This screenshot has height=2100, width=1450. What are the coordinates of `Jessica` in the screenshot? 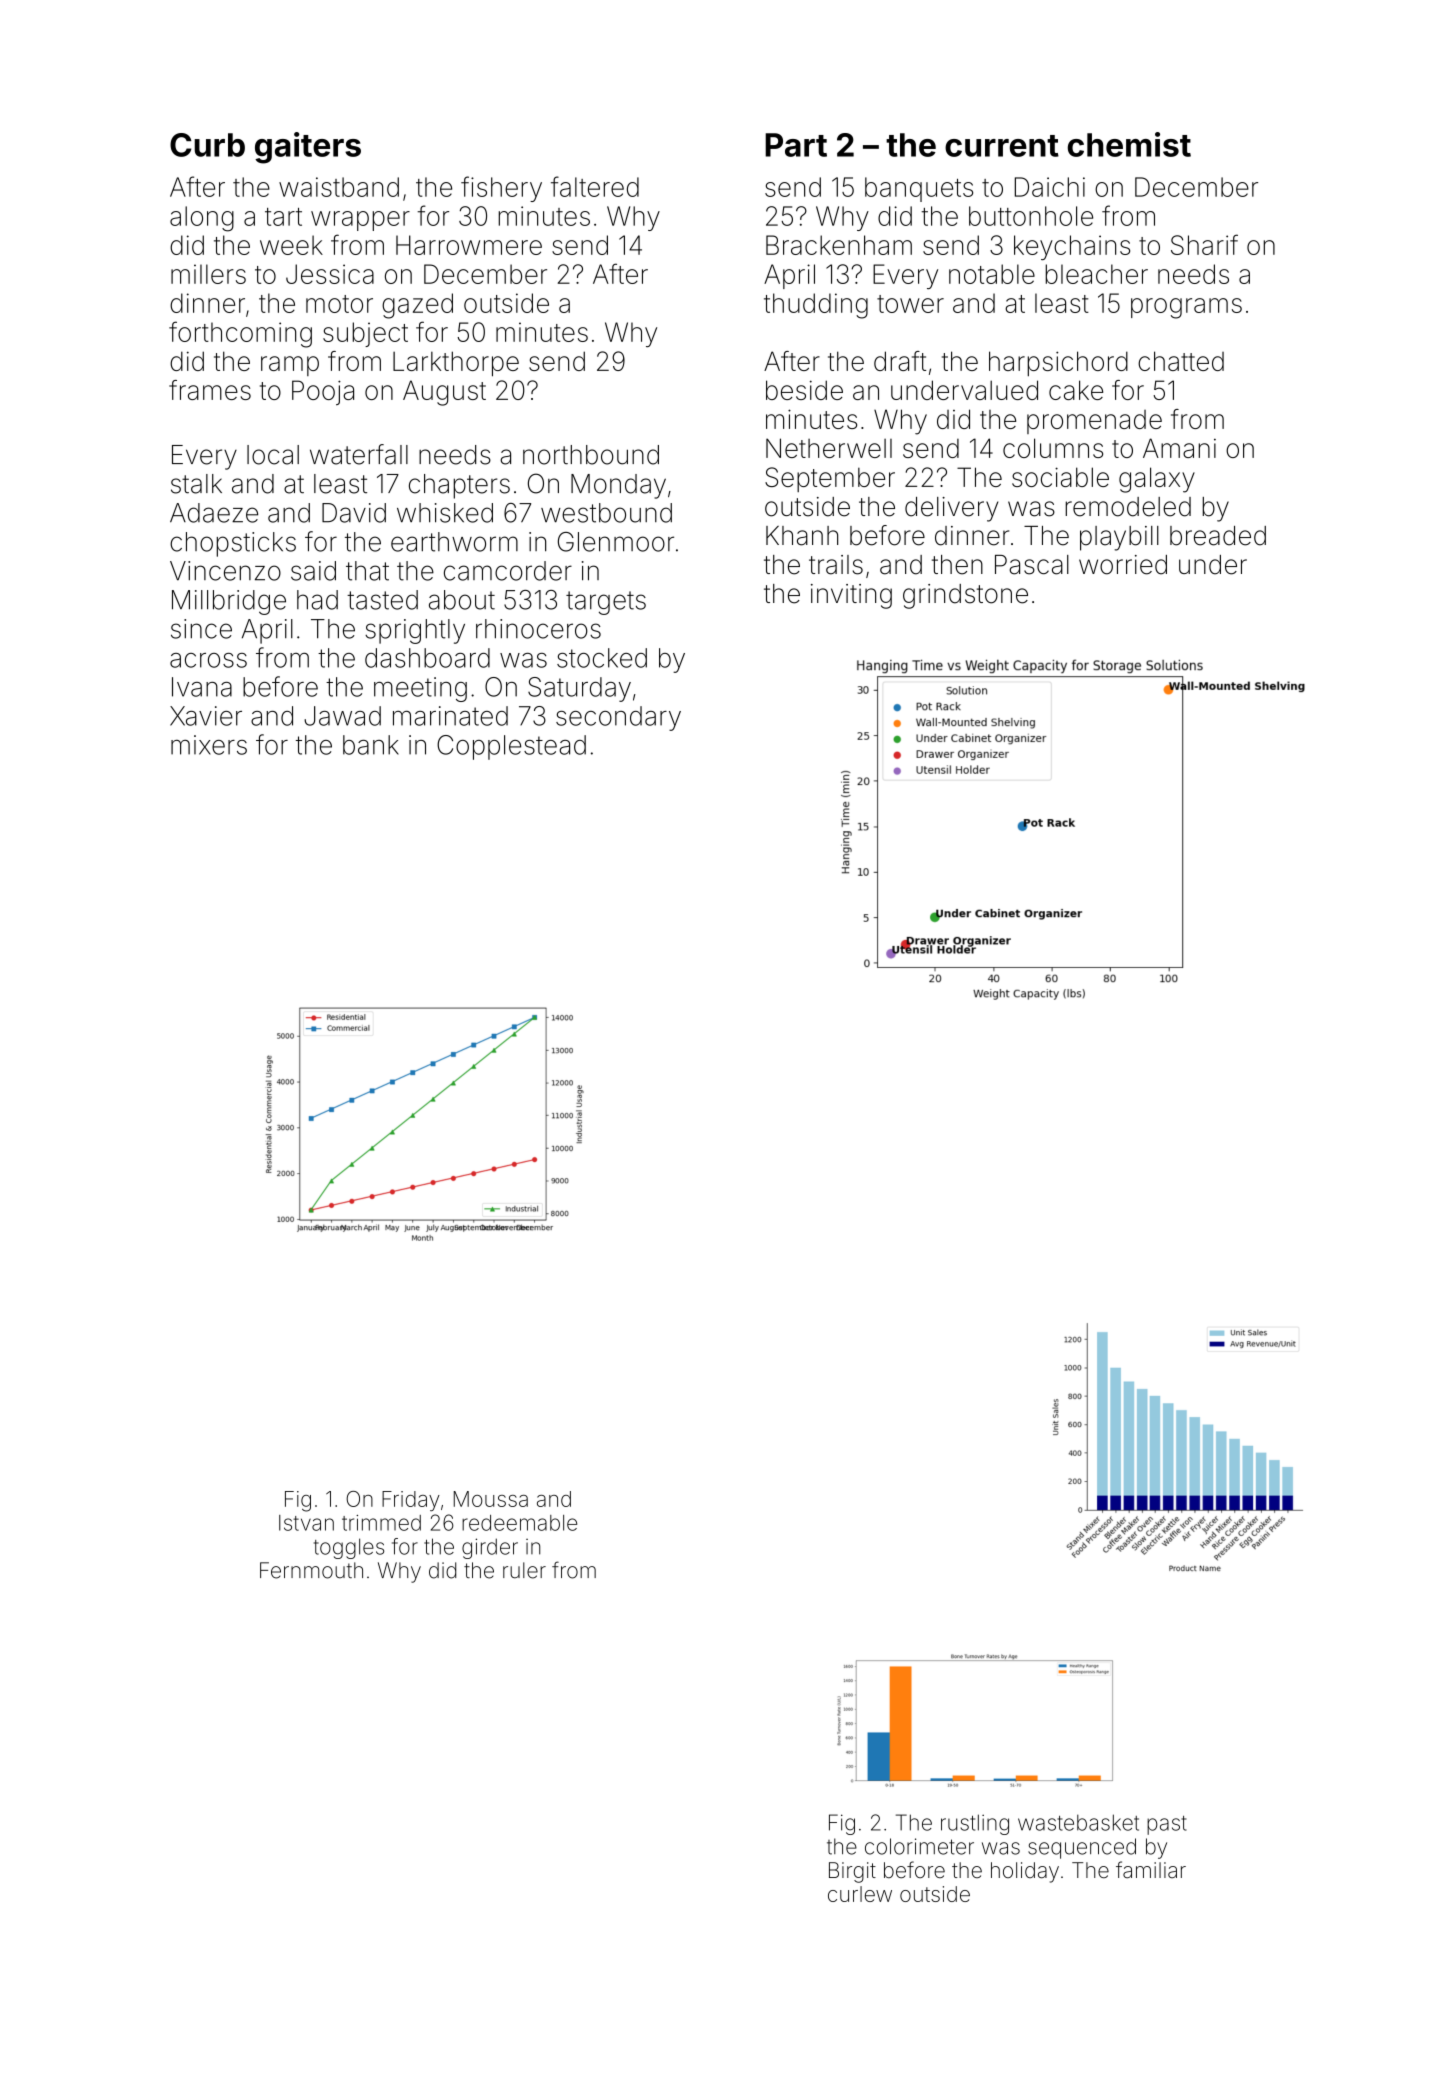 It's located at (330, 274).
